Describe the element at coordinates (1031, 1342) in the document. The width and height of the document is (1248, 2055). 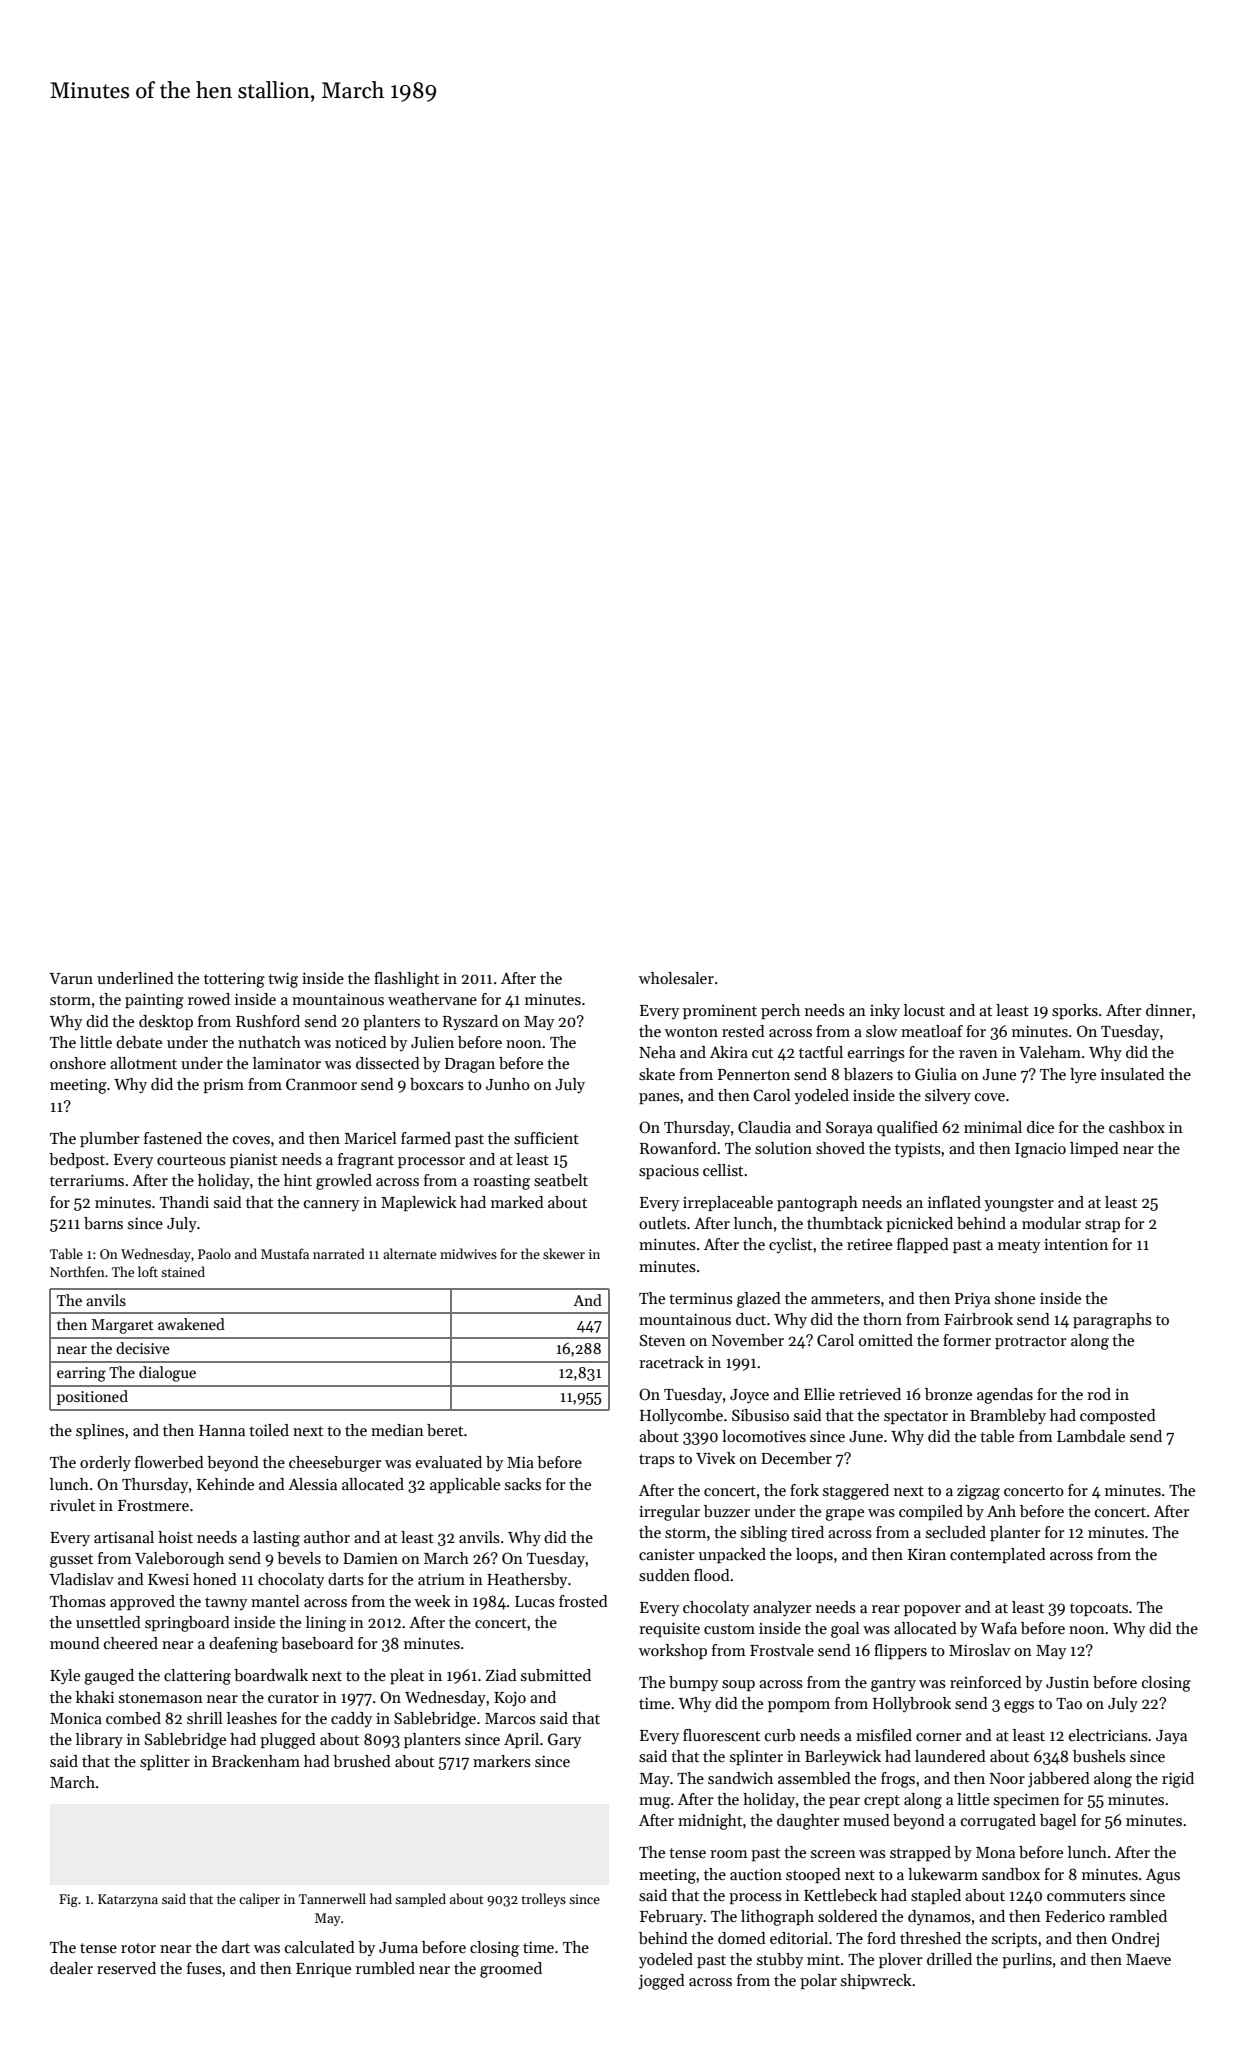
I see `protractor` at that location.
